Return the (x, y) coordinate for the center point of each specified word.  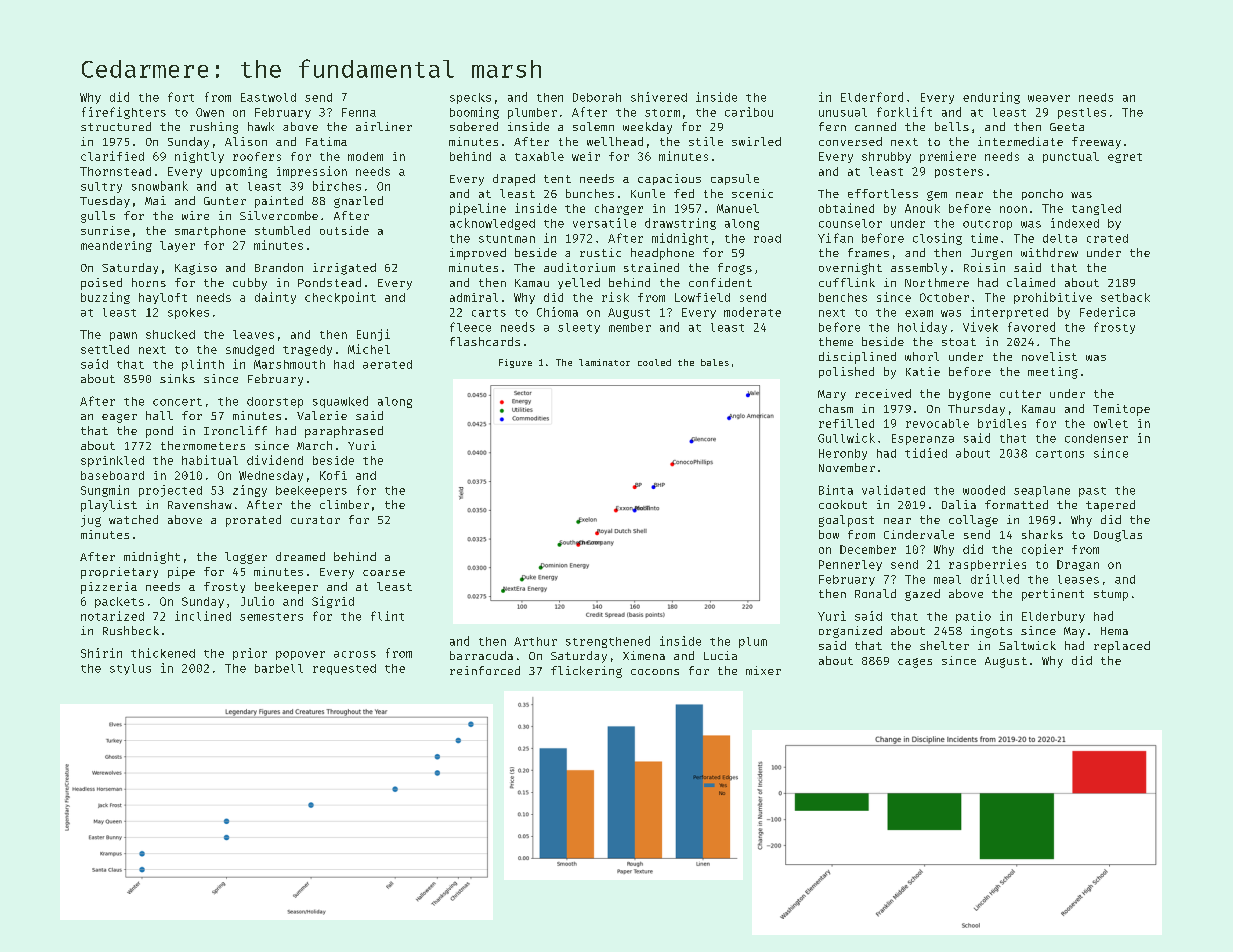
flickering (586, 672)
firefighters (124, 113)
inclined (203, 616)
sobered (474, 126)
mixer (763, 670)
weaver (1049, 98)
